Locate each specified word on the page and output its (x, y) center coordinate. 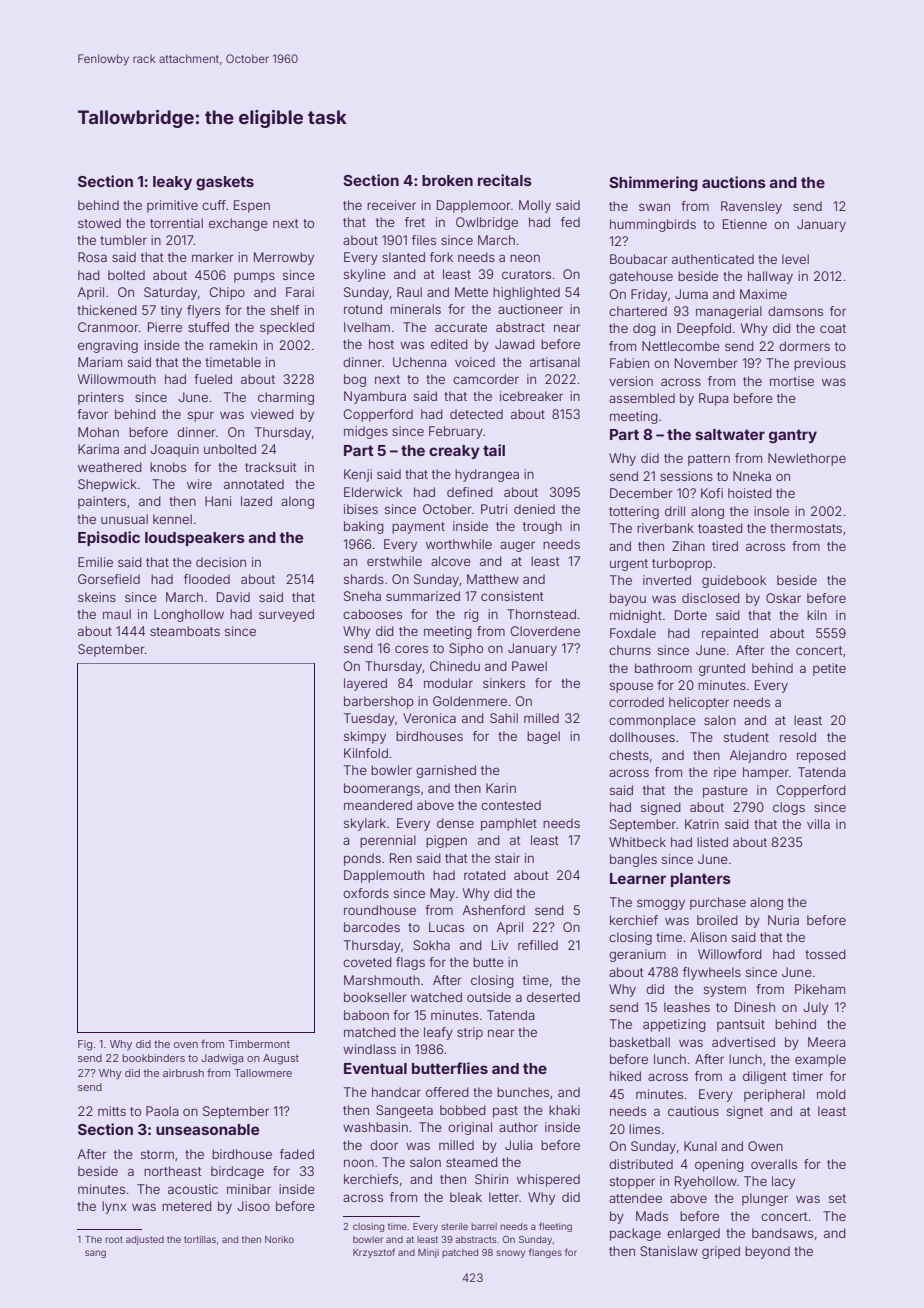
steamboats (185, 631)
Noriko (279, 1239)
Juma (691, 294)
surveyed (286, 615)
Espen (252, 206)
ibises (361, 509)
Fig (85, 1045)
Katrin (702, 824)
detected (476, 414)
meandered (378, 805)
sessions (686, 476)
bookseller (375, 997)
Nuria (783, 920)
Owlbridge (487, 223)
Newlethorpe (807, 459)
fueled (213, 379)
